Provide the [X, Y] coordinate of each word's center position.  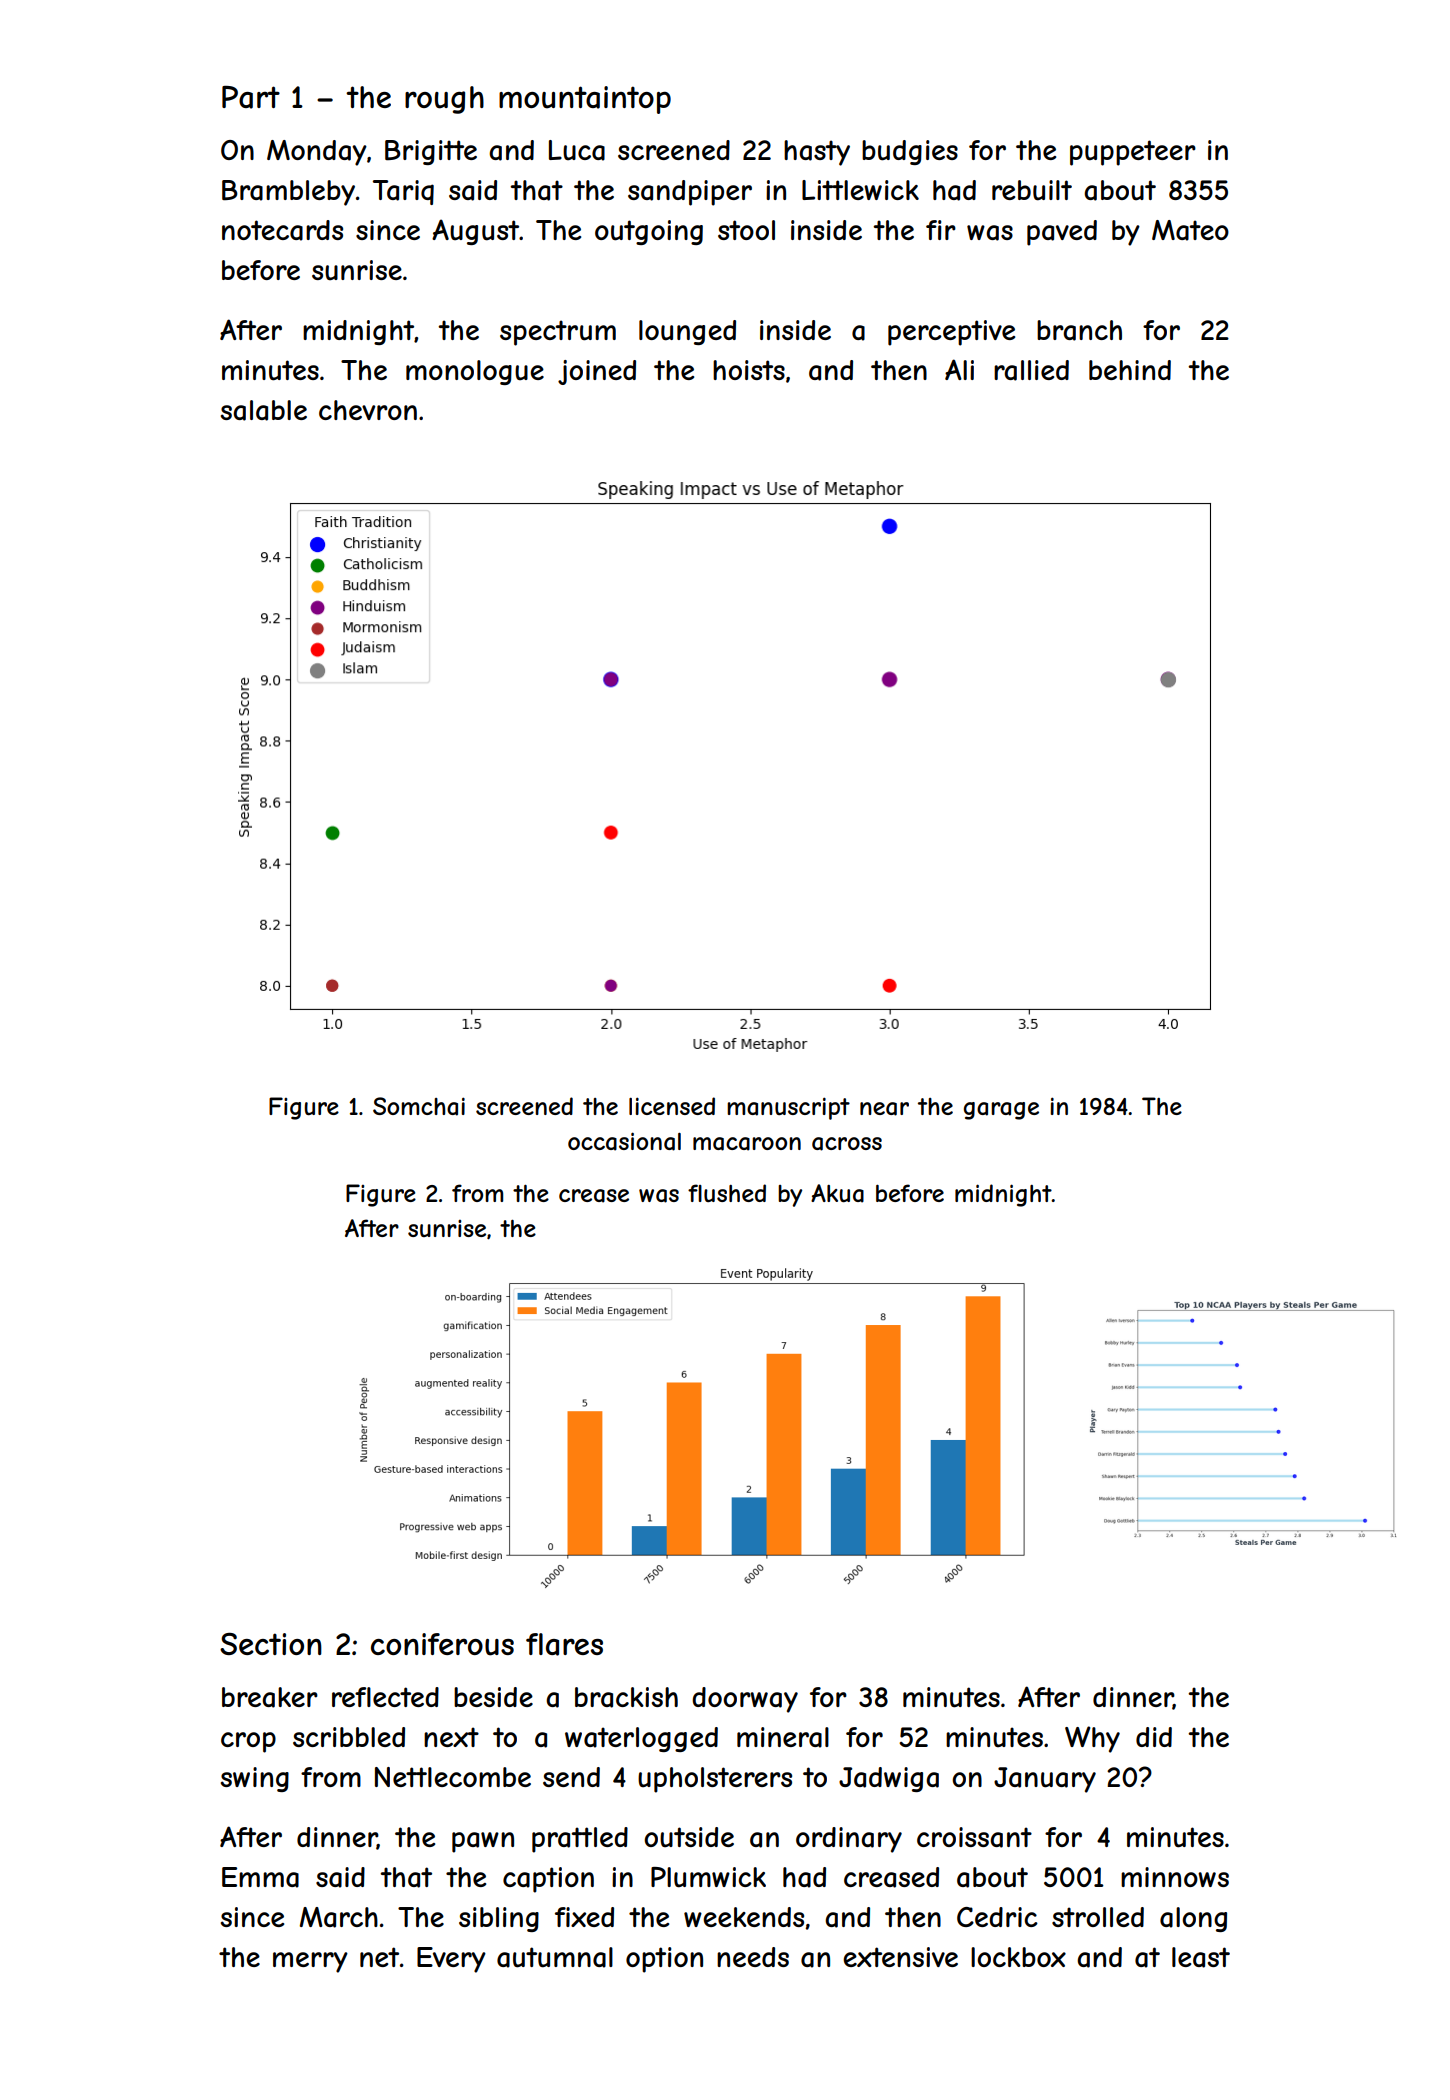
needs [753, 1957]
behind [1130, 370]
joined [597, 372]
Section [271, 1644]
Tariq [403, 192]
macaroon [747, 1144]
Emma [260, 1877]
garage [1001, 1111]
